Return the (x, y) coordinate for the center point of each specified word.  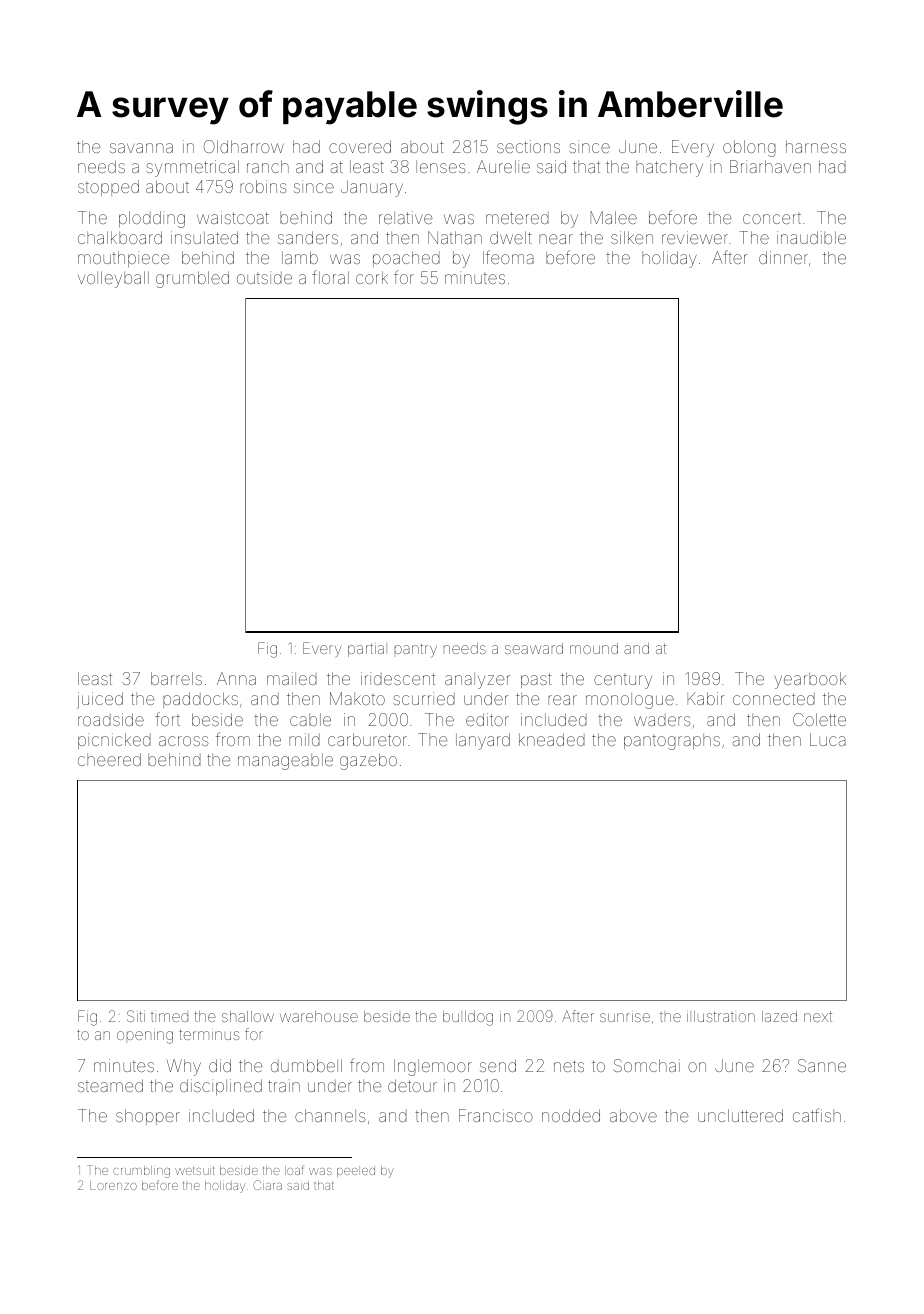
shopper (148, 1117)
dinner (783, 257)
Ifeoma (508, 257)
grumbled (192, 279)
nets (569, 1066)
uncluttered (740, 1115)
